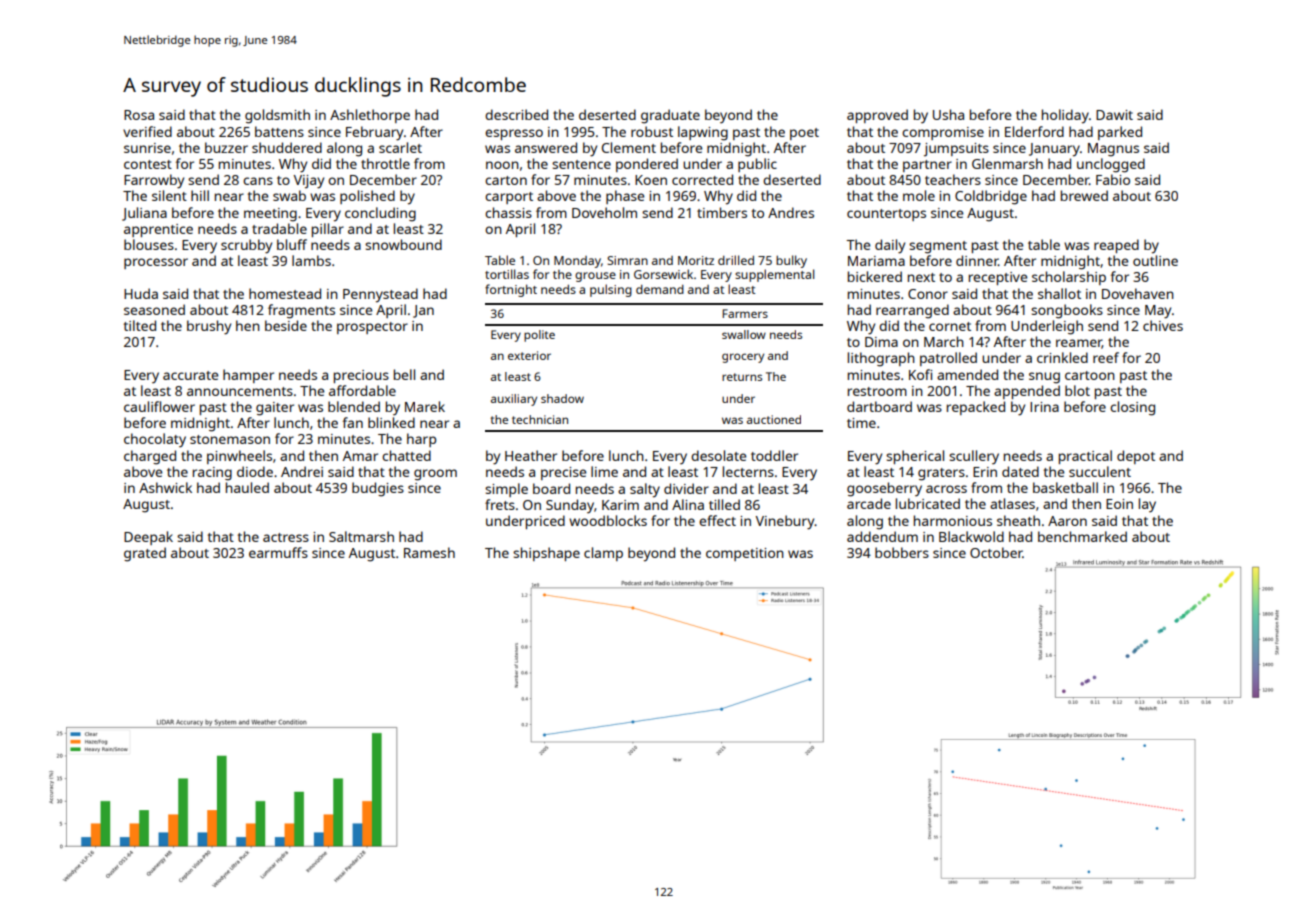  I want to click on Magnus, so click(1113, 150).
